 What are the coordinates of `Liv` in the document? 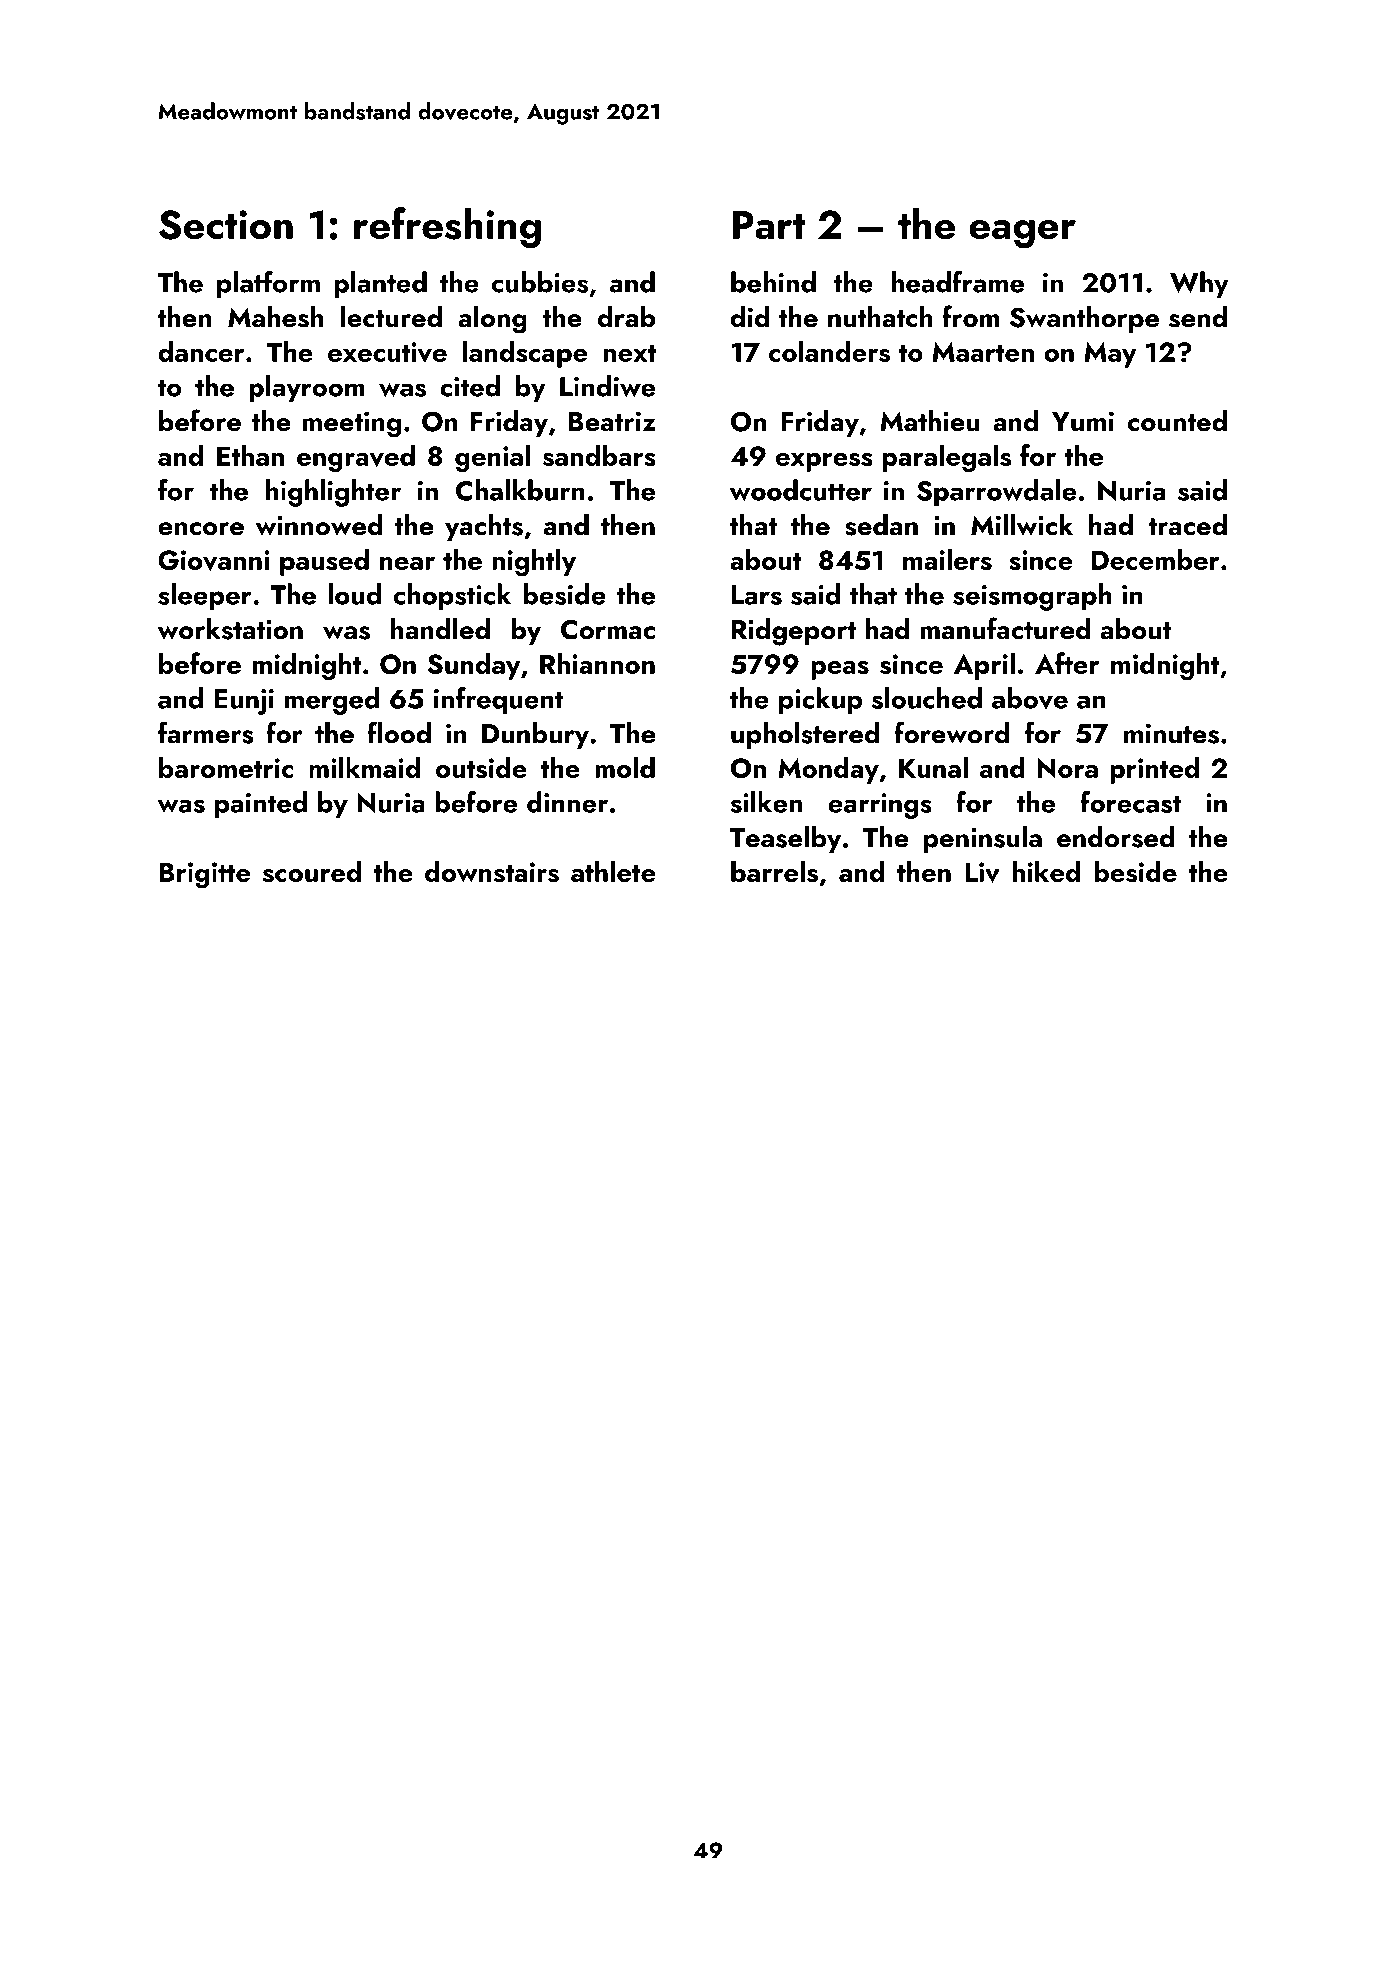 It's located at (982, 872).
